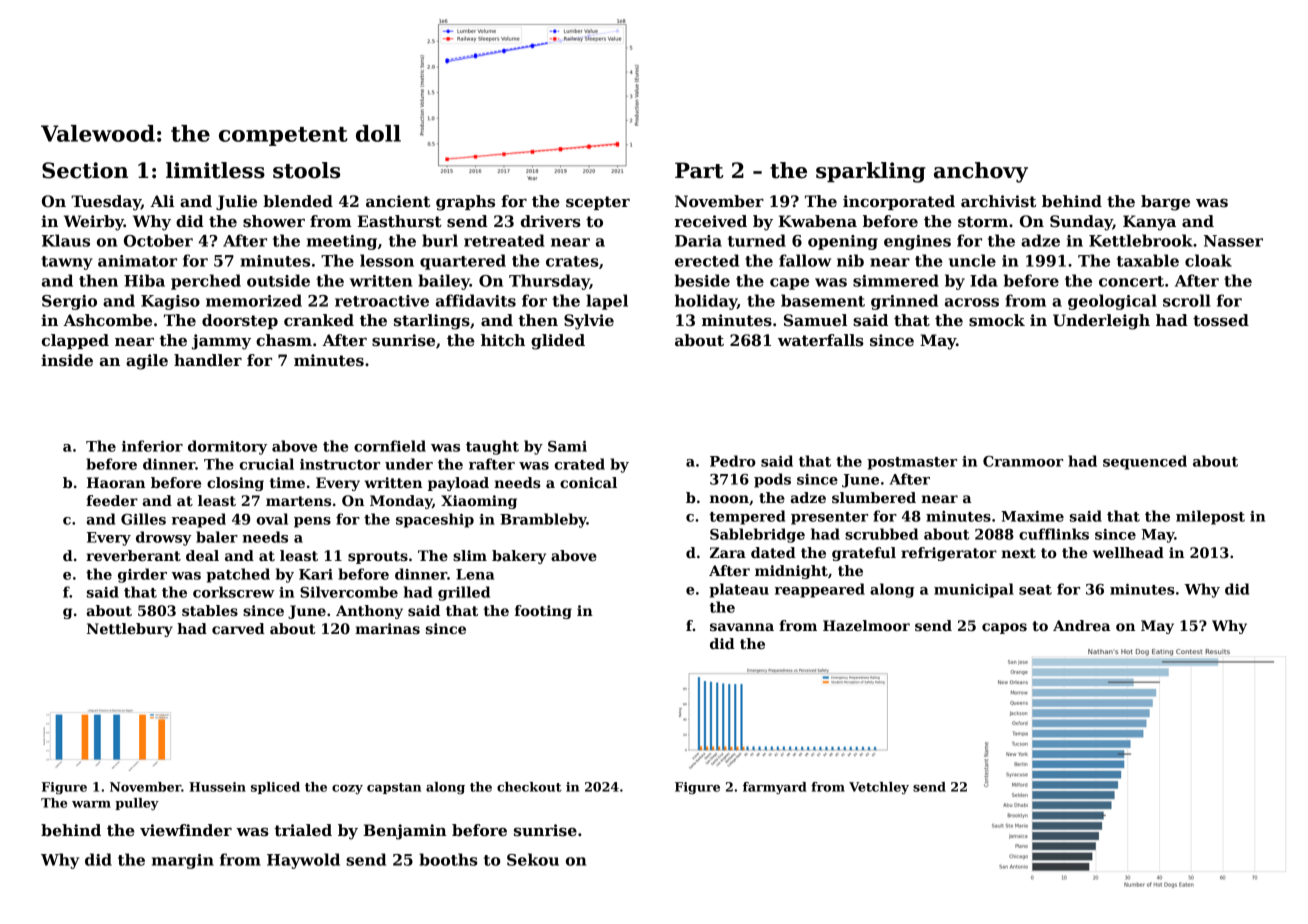 The width and height of the screenshot is (1308, 924). I want to click on savanna, so click(742, 627).
